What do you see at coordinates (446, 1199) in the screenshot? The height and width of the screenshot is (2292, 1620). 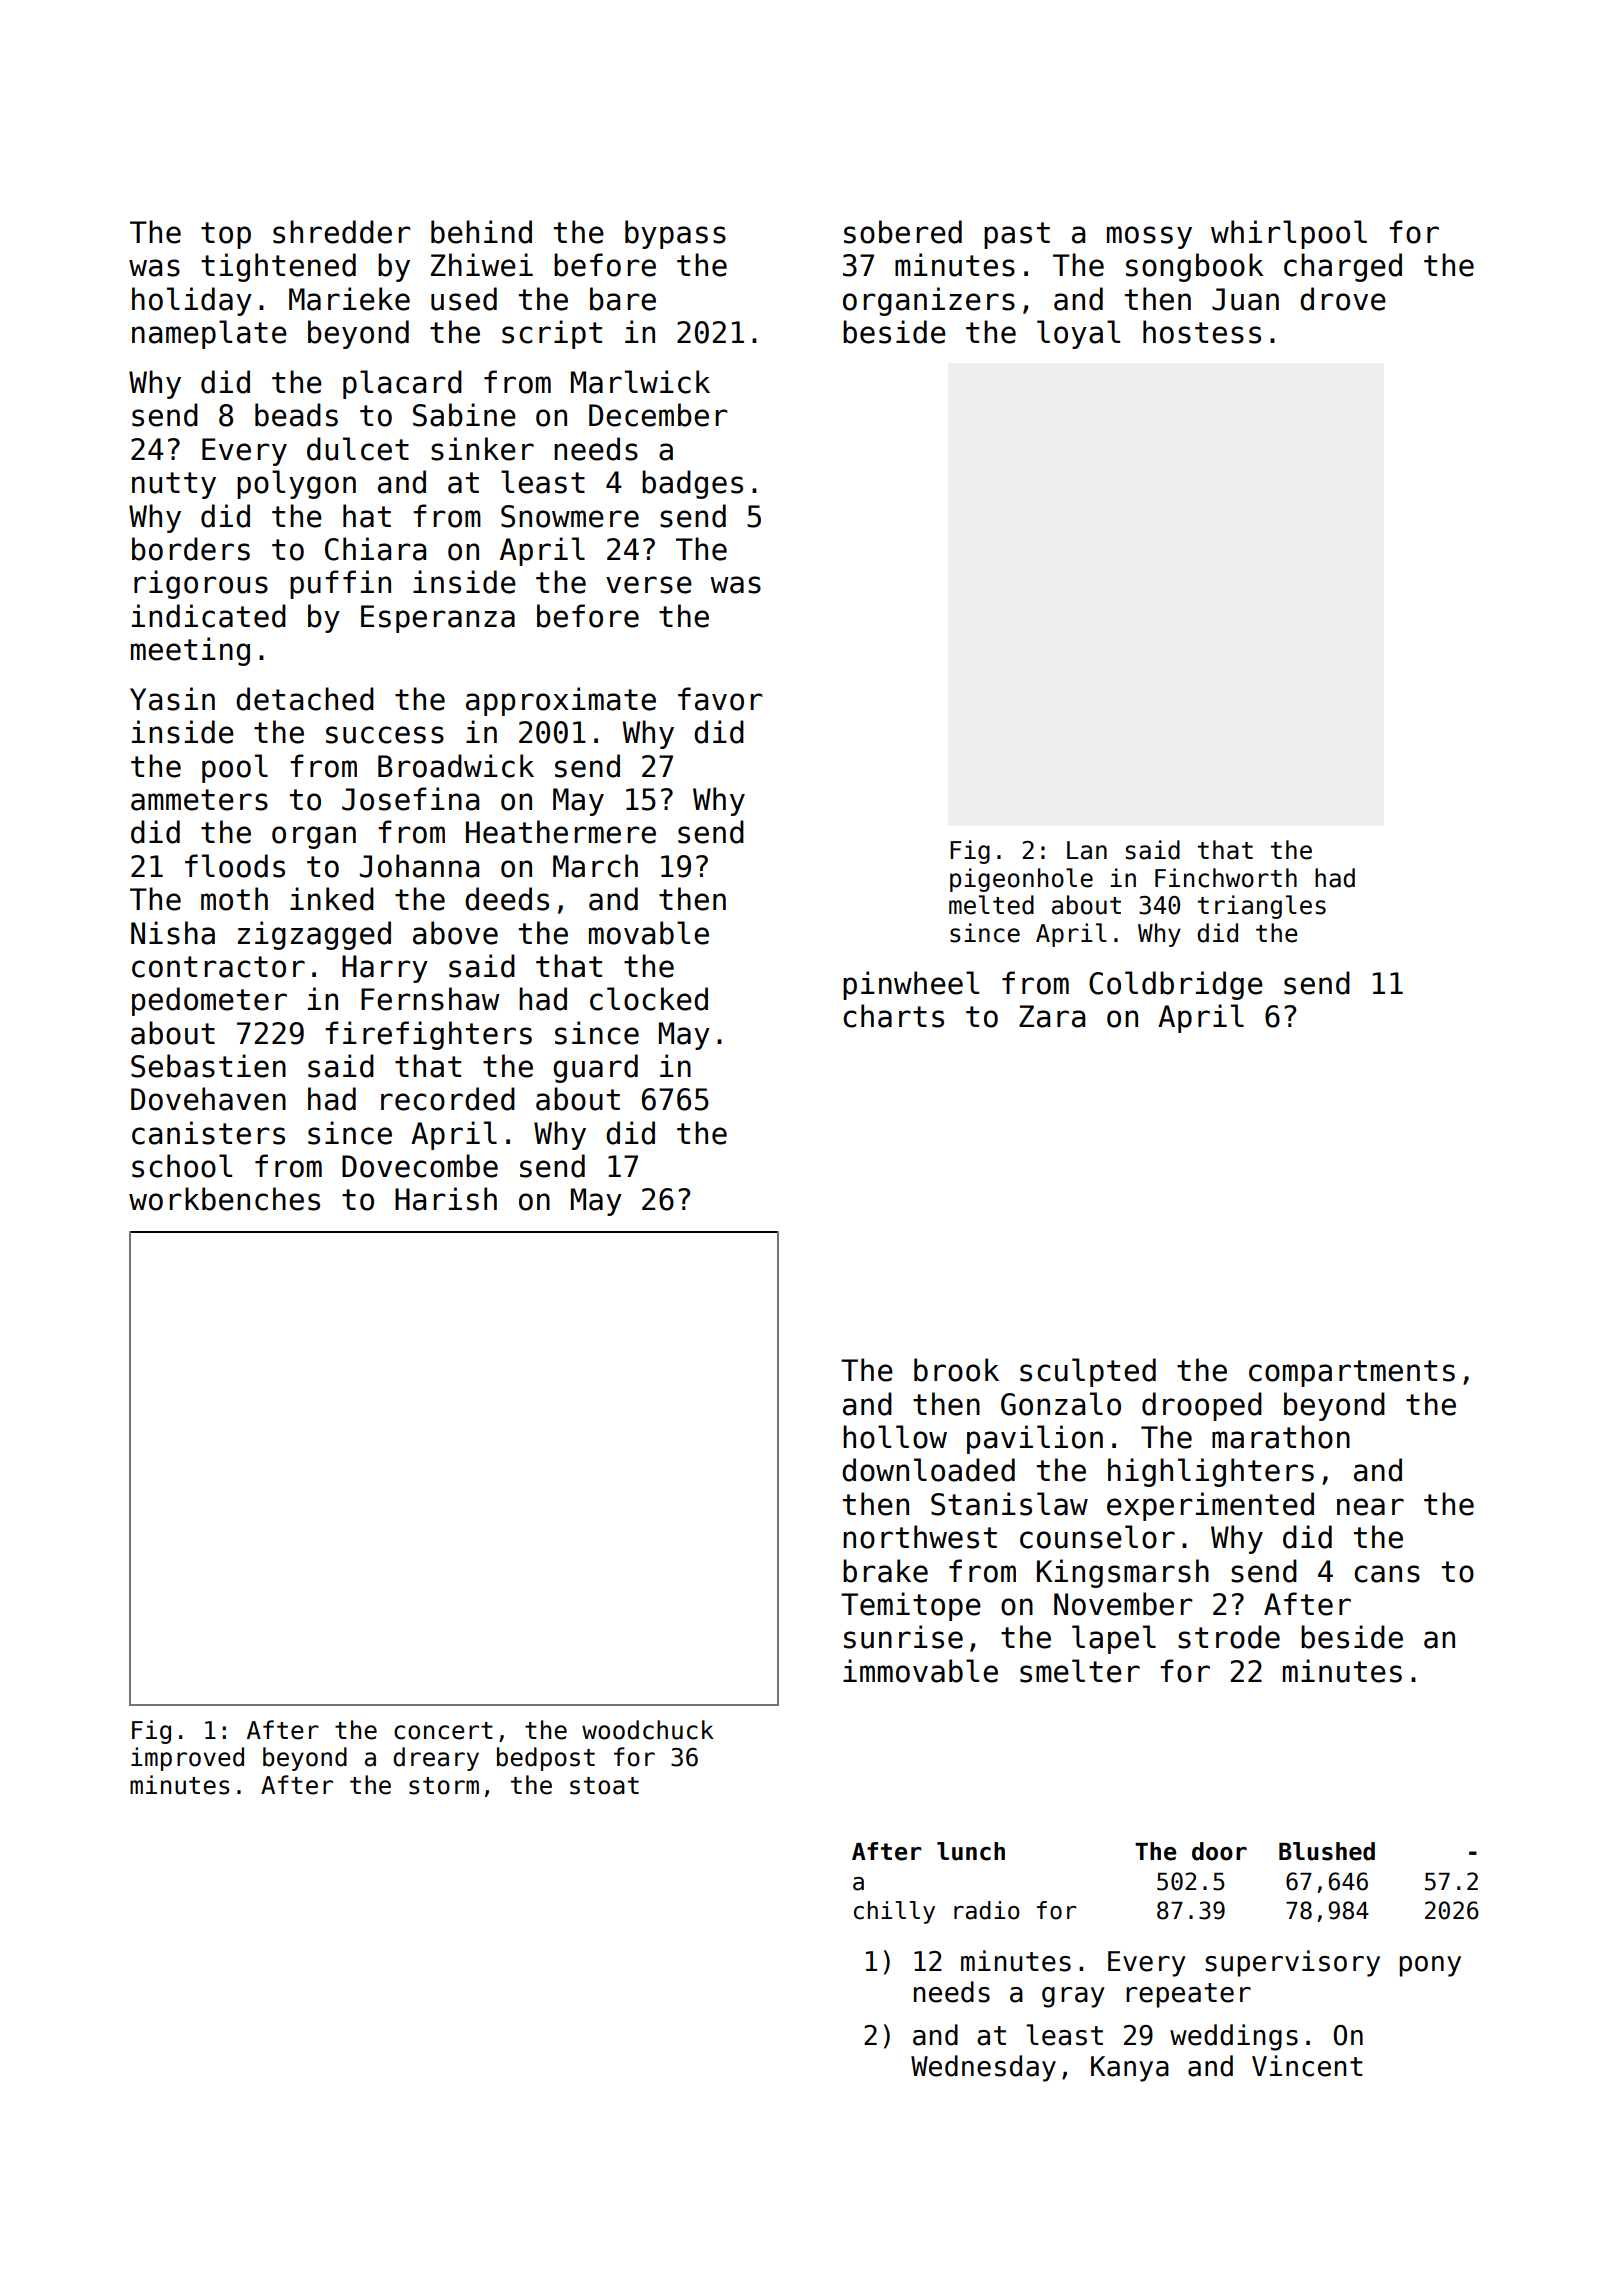 I see `Harish` at bounding box center [446, 1199].
